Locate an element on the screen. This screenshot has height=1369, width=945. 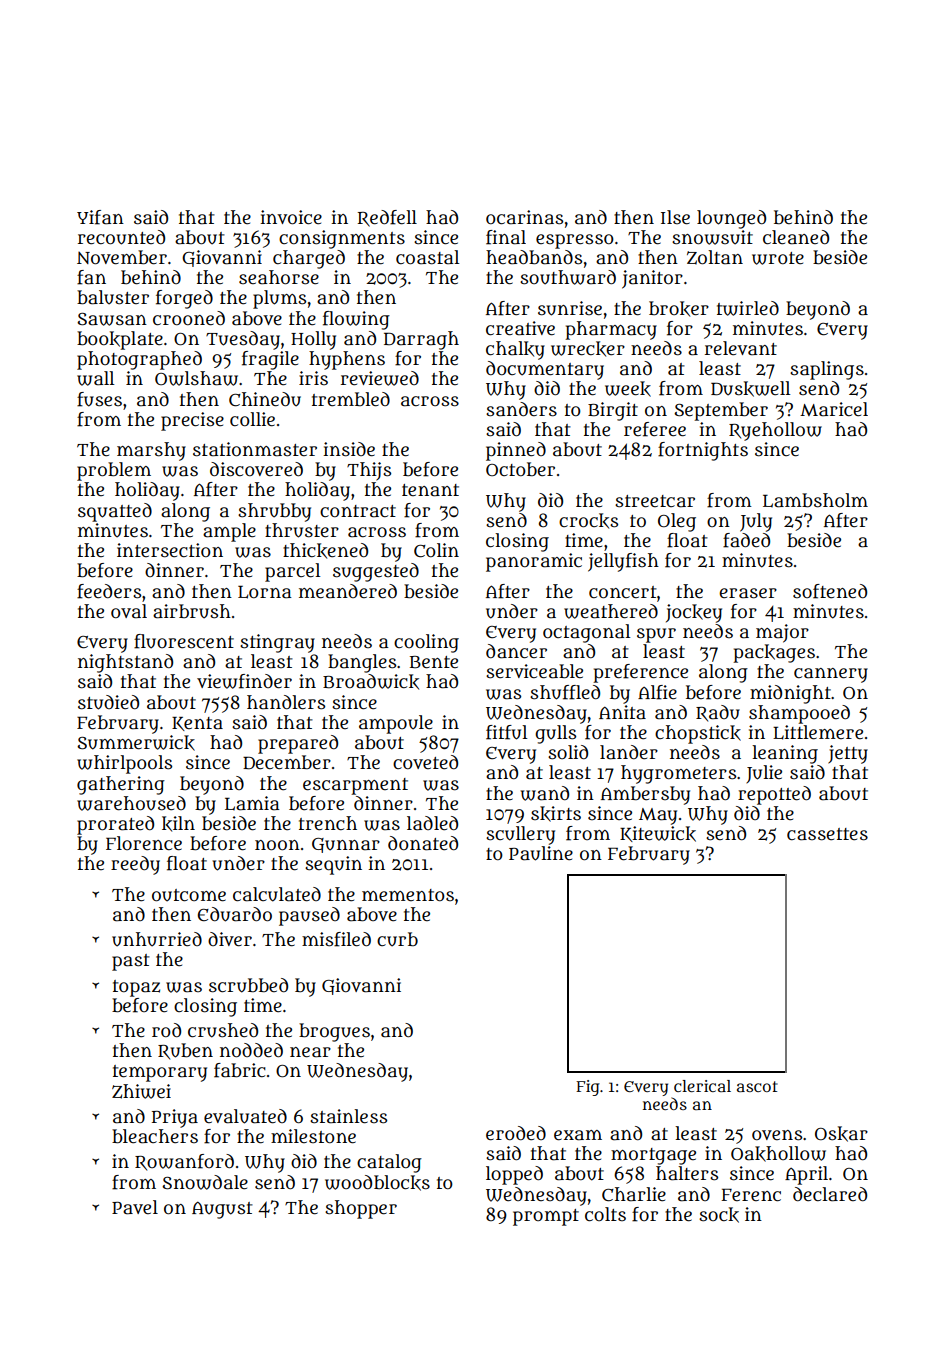
lounged is located at coordinates (731, 219).
